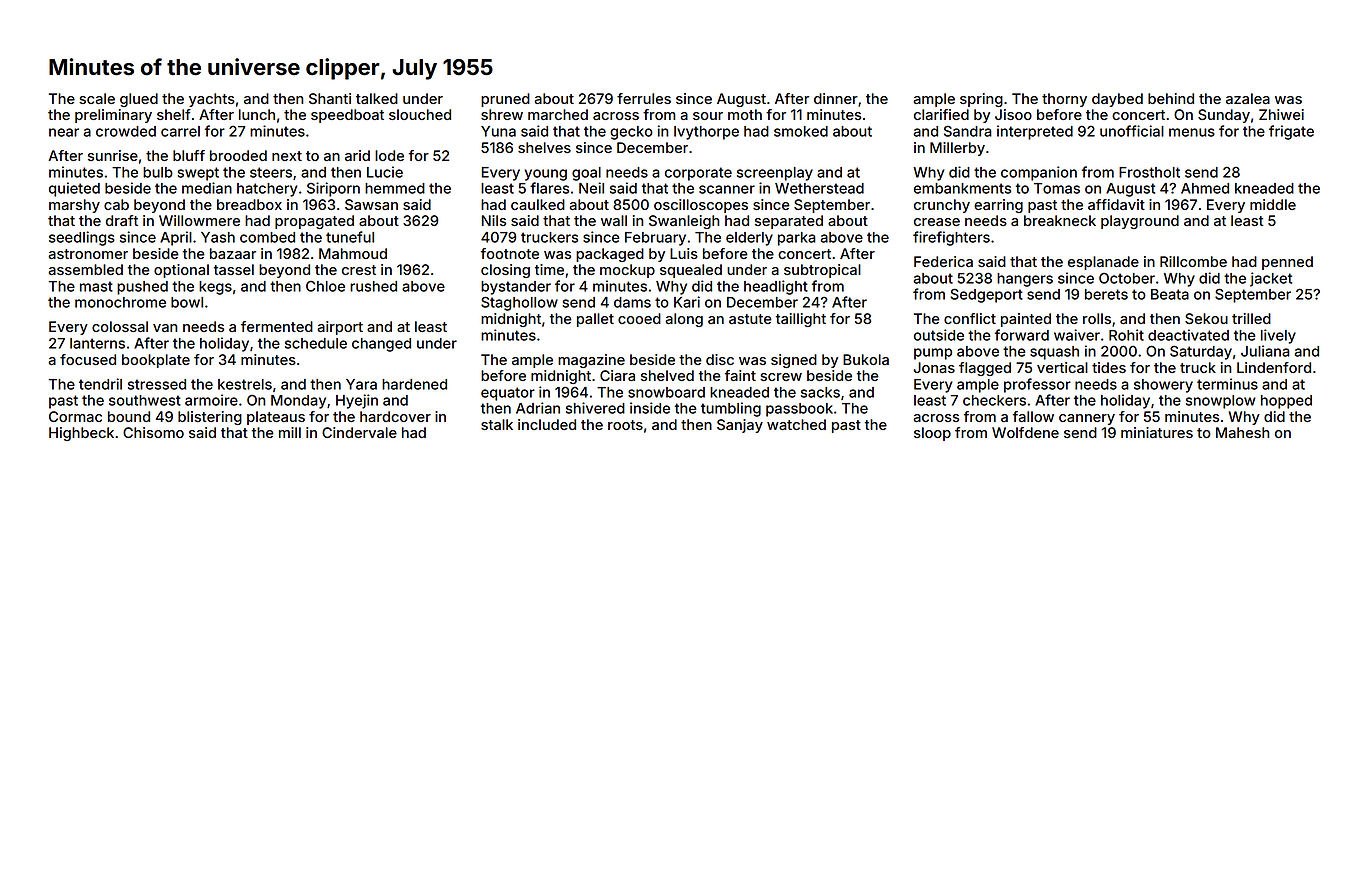  What do you see at coordinates (81, 434) in the screenshot?
I see `Highbeck` at bounding box center [81, 434].
